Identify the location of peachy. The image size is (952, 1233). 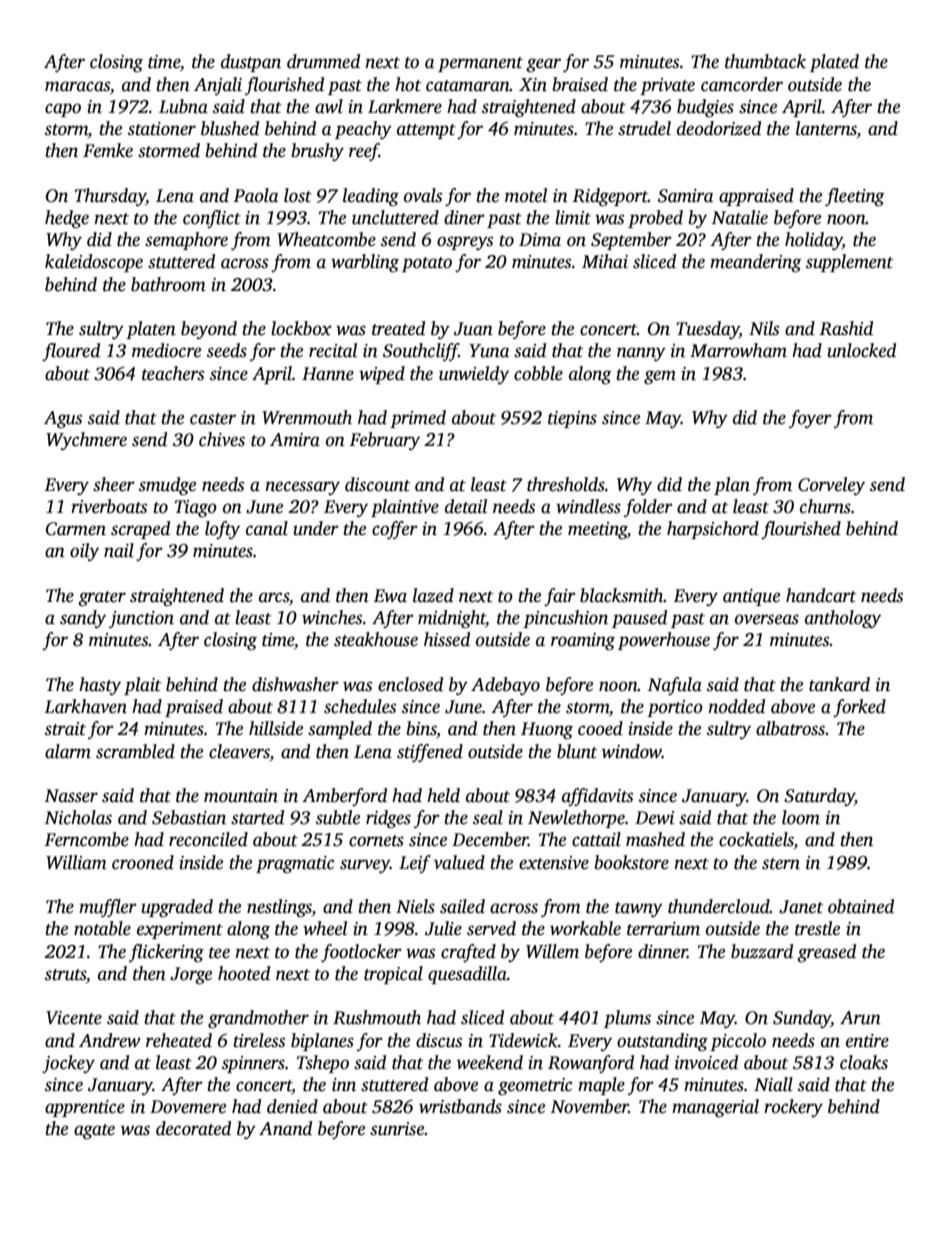
(363, 130).
